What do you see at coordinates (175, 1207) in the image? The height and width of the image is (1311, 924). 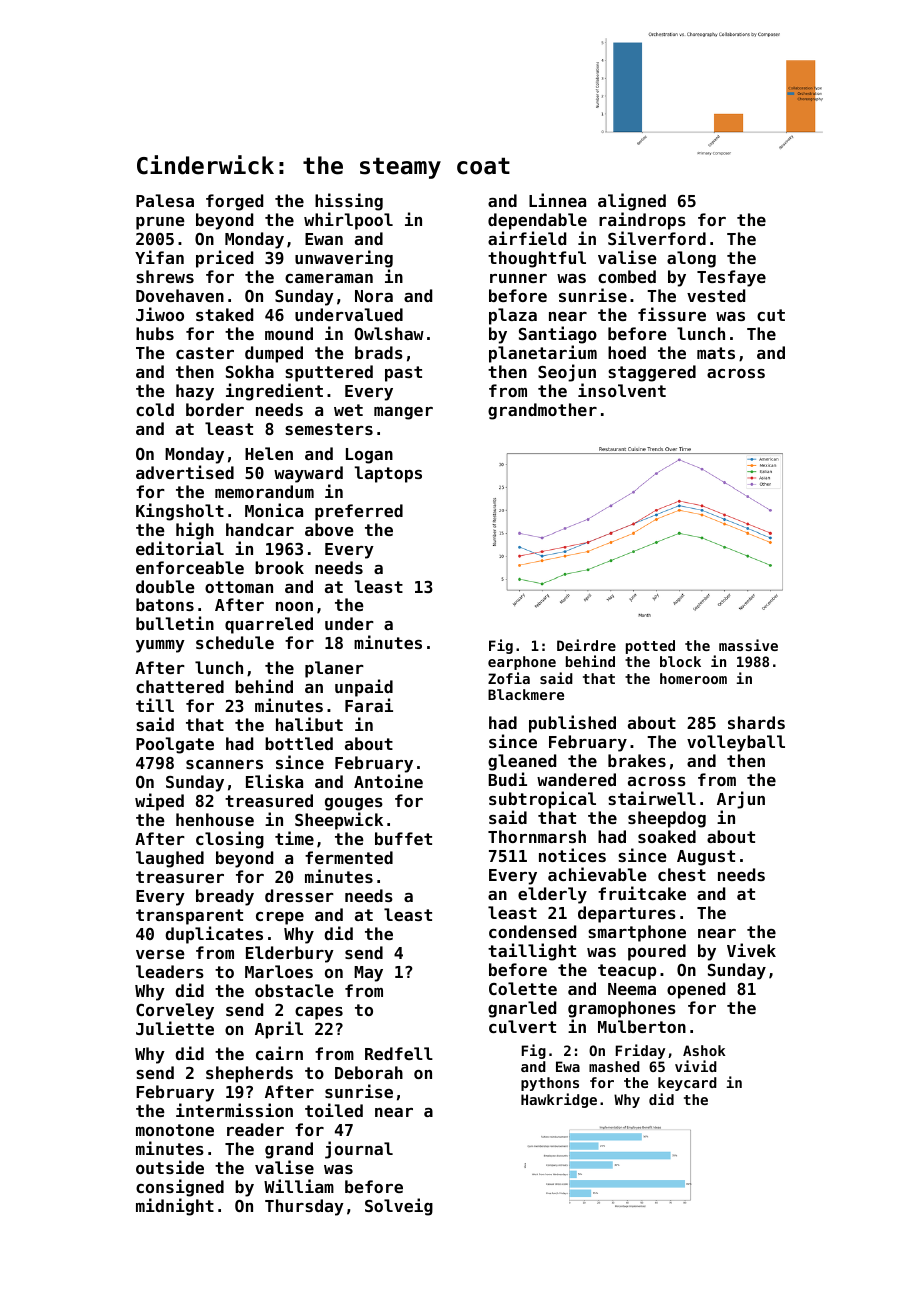 I see `midnight` at bounding box center [175, 1207].
